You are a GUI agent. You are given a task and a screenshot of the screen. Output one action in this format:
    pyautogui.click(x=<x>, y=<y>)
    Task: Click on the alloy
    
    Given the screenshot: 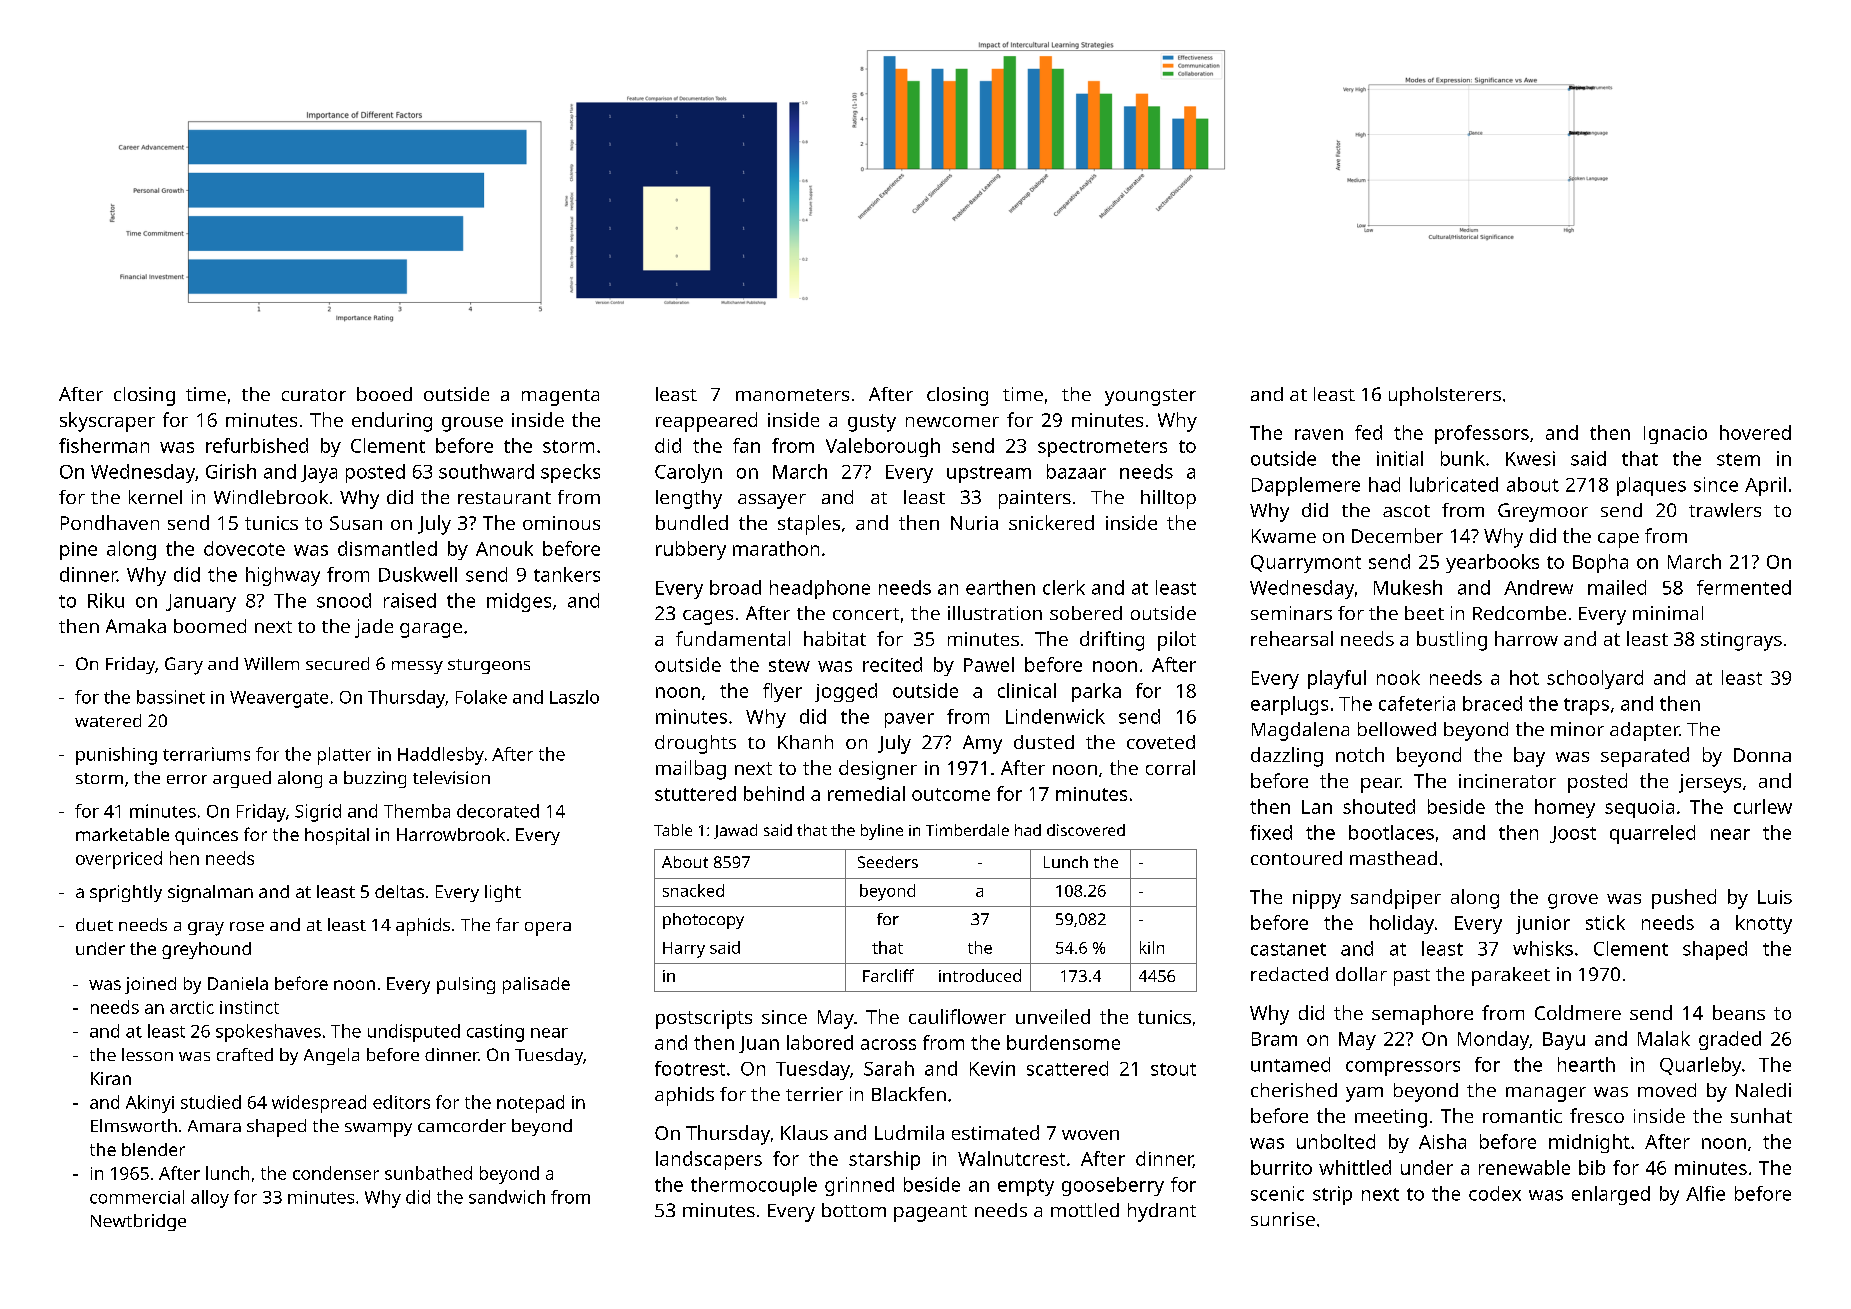 What is the action you would take?
    pyautogui.click(x=210, y=1199)
